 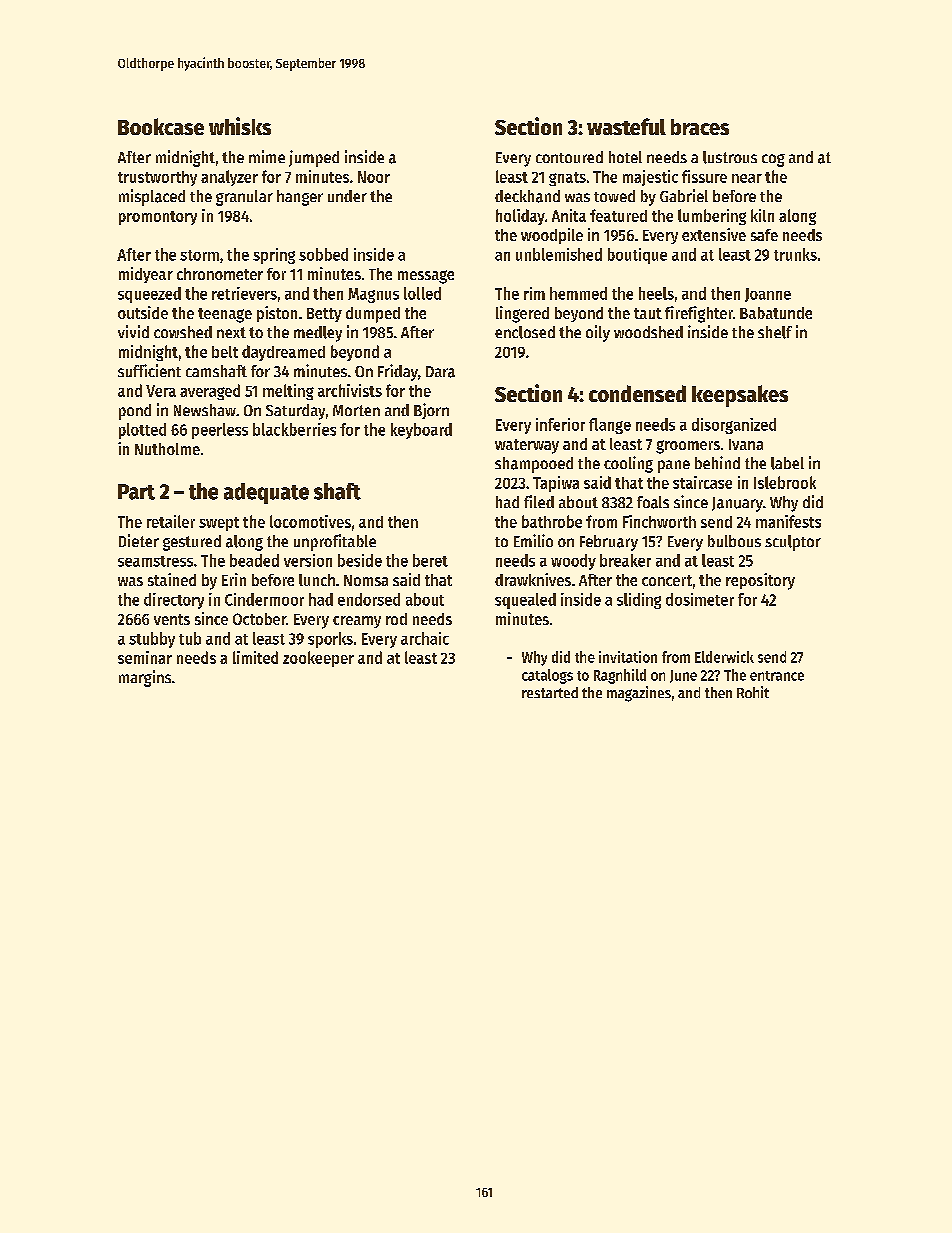 I want to click on whisks, so click(x=240, y=126).
